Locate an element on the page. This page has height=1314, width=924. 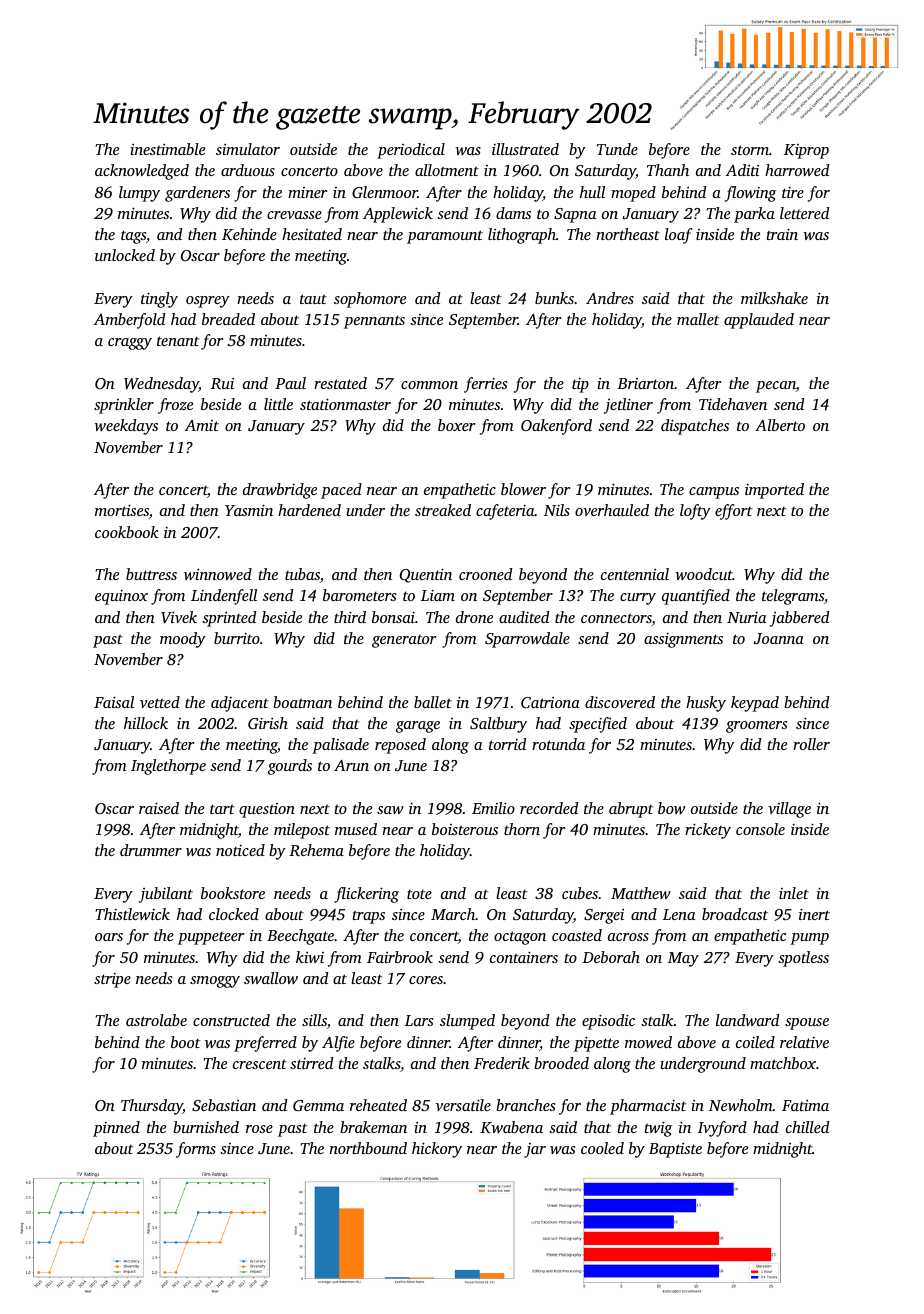
recorded is located at coordinates (549, 808).
